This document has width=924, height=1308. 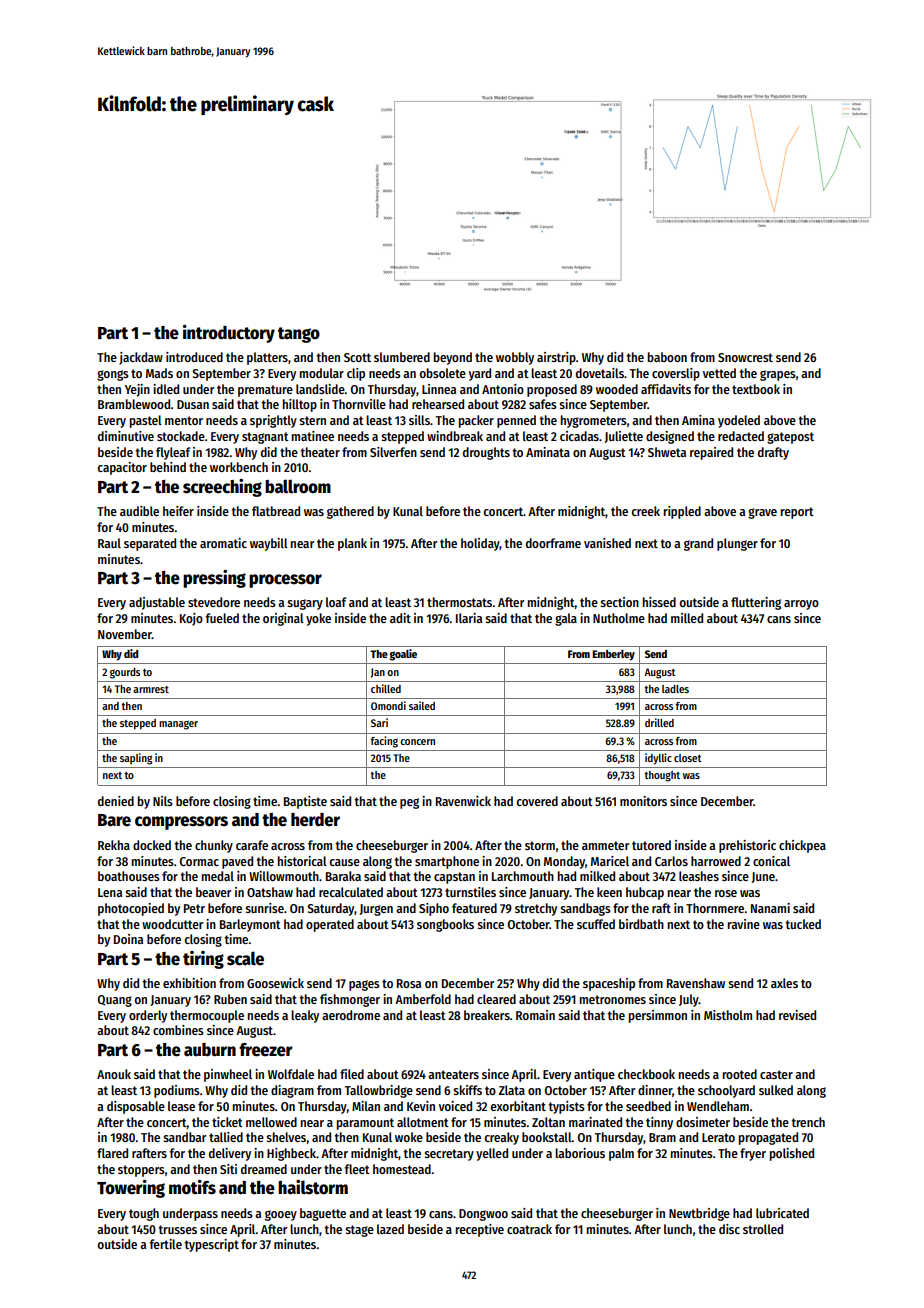 I want to click on spaceship, so click(x=609, y=984).
